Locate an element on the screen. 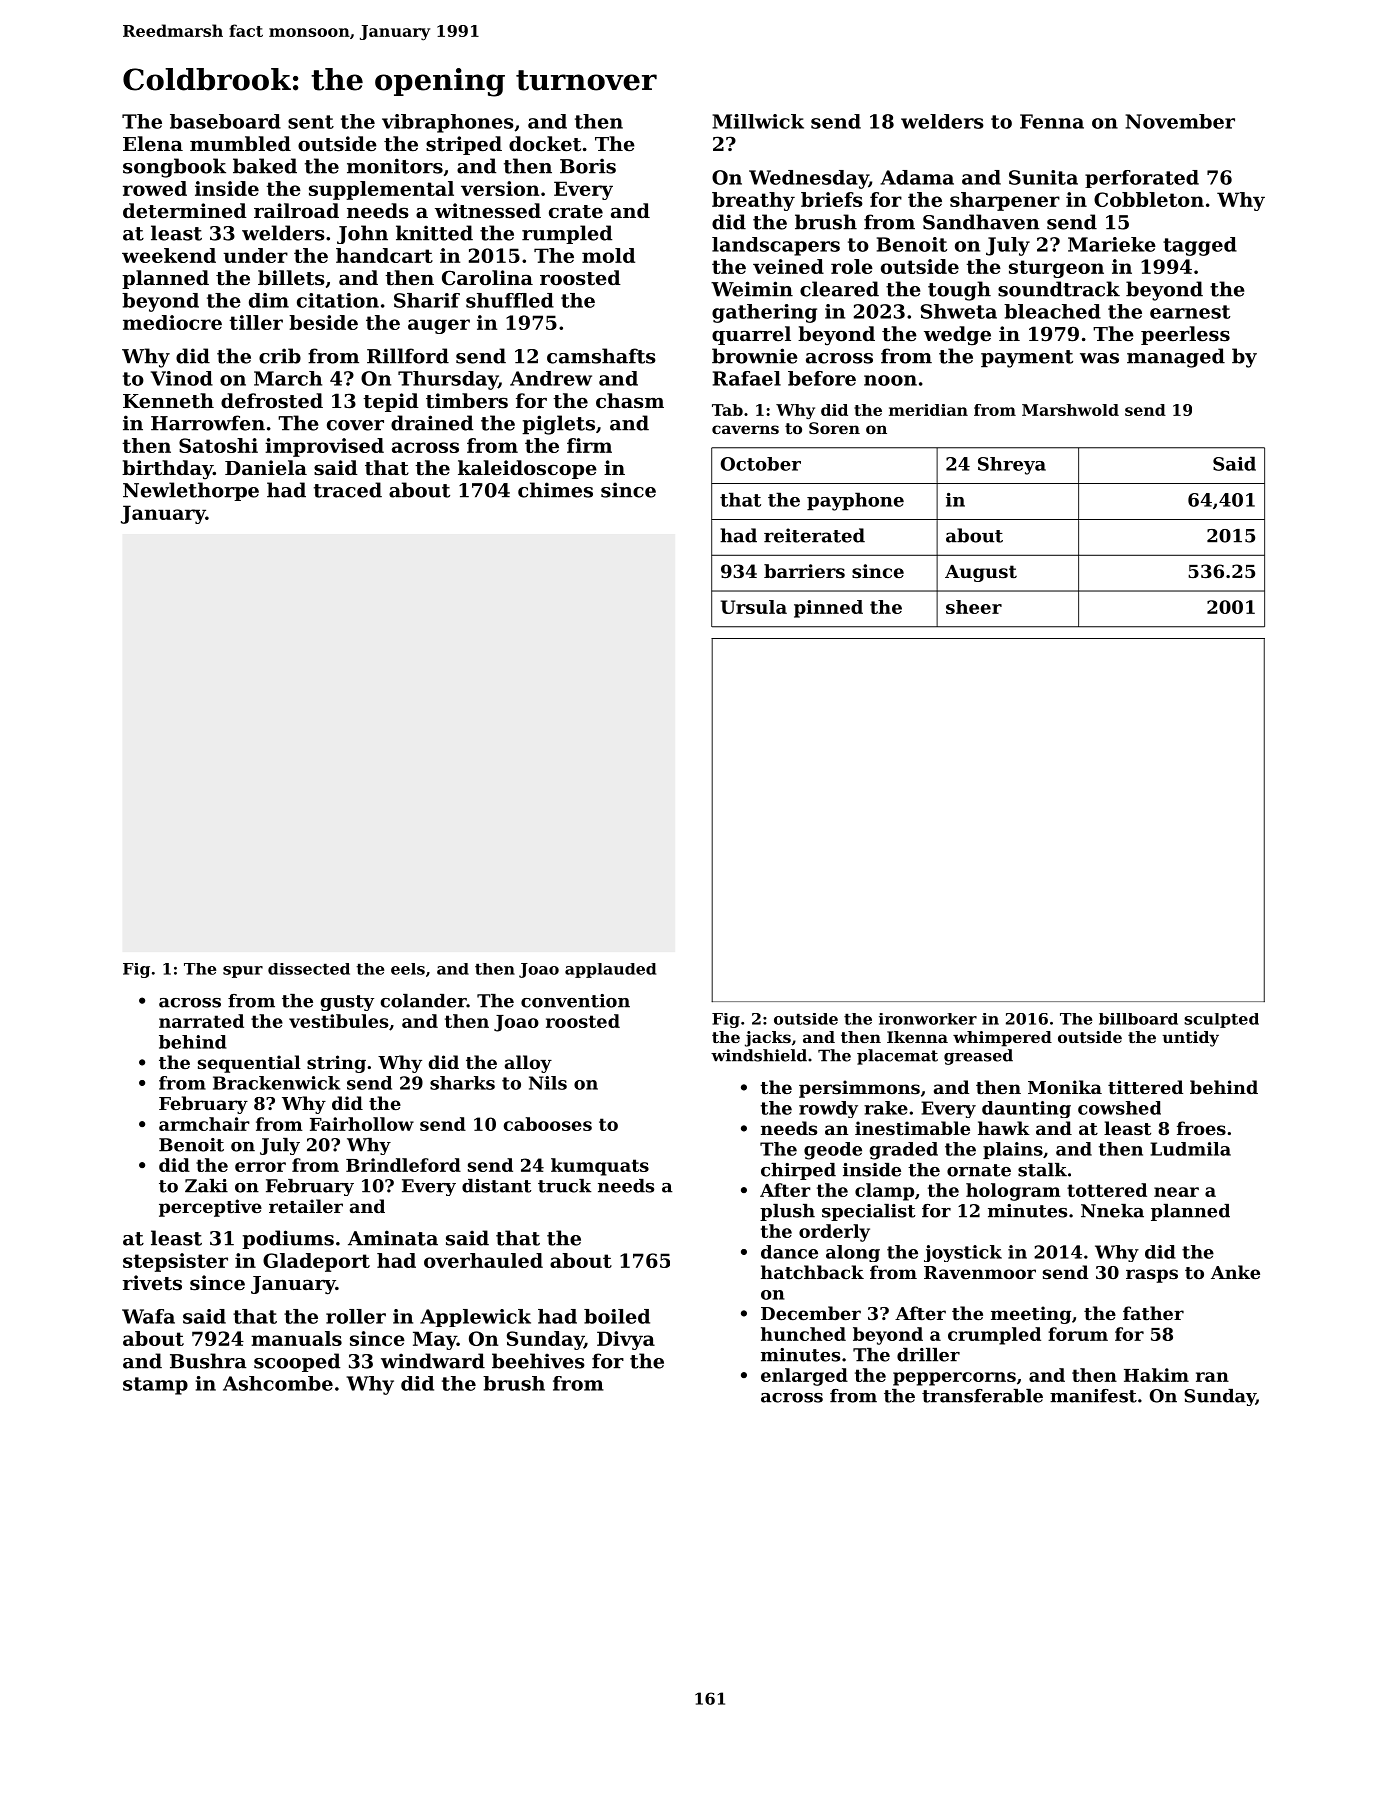  Millwick is located at coordinates (758, 121).
